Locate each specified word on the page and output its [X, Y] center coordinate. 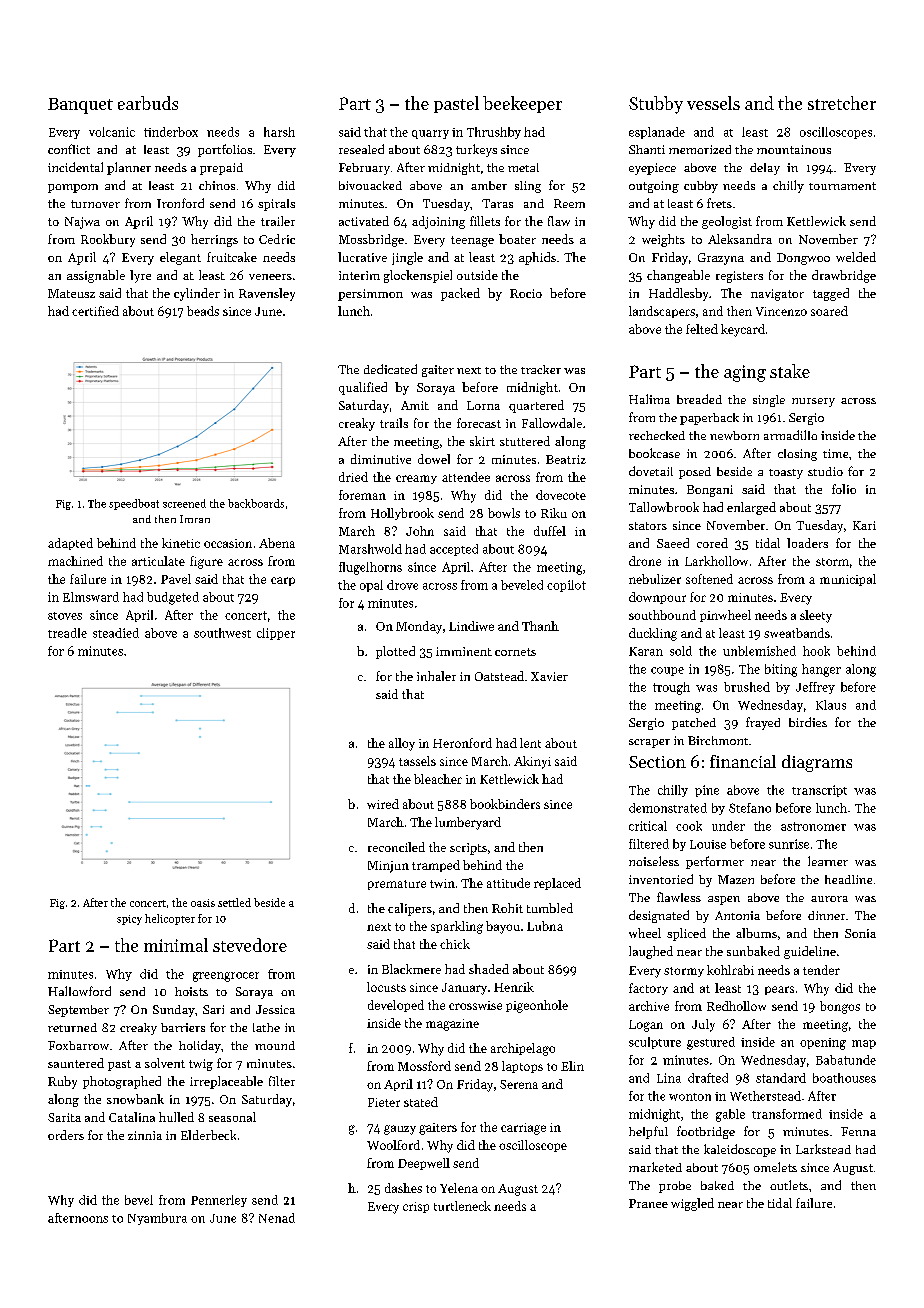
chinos [217, 185]
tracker [541, 369]
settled [234, 902]
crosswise [475, 1005]
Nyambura [157, 1219]
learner [828, 861]
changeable [678, 276]
